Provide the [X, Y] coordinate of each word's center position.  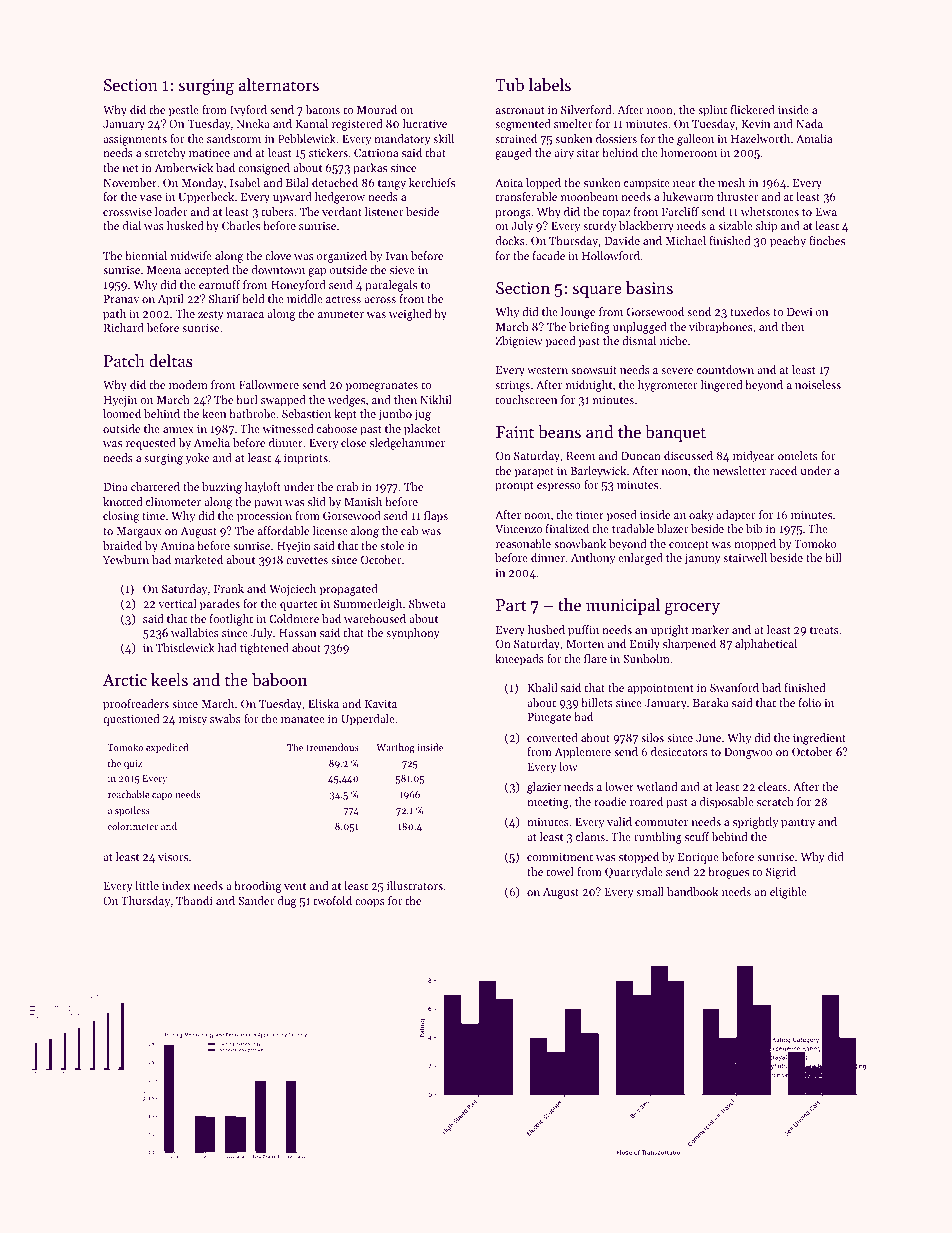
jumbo [395, 415]
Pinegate [549, 718]
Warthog [395, 748]
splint [712, 111]
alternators [279, 84]
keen [214, 413]
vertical [177, 603]
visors [173, 857]
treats [824, 630]
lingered [721, 386]
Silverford [586, 109]
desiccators [679, 751]
